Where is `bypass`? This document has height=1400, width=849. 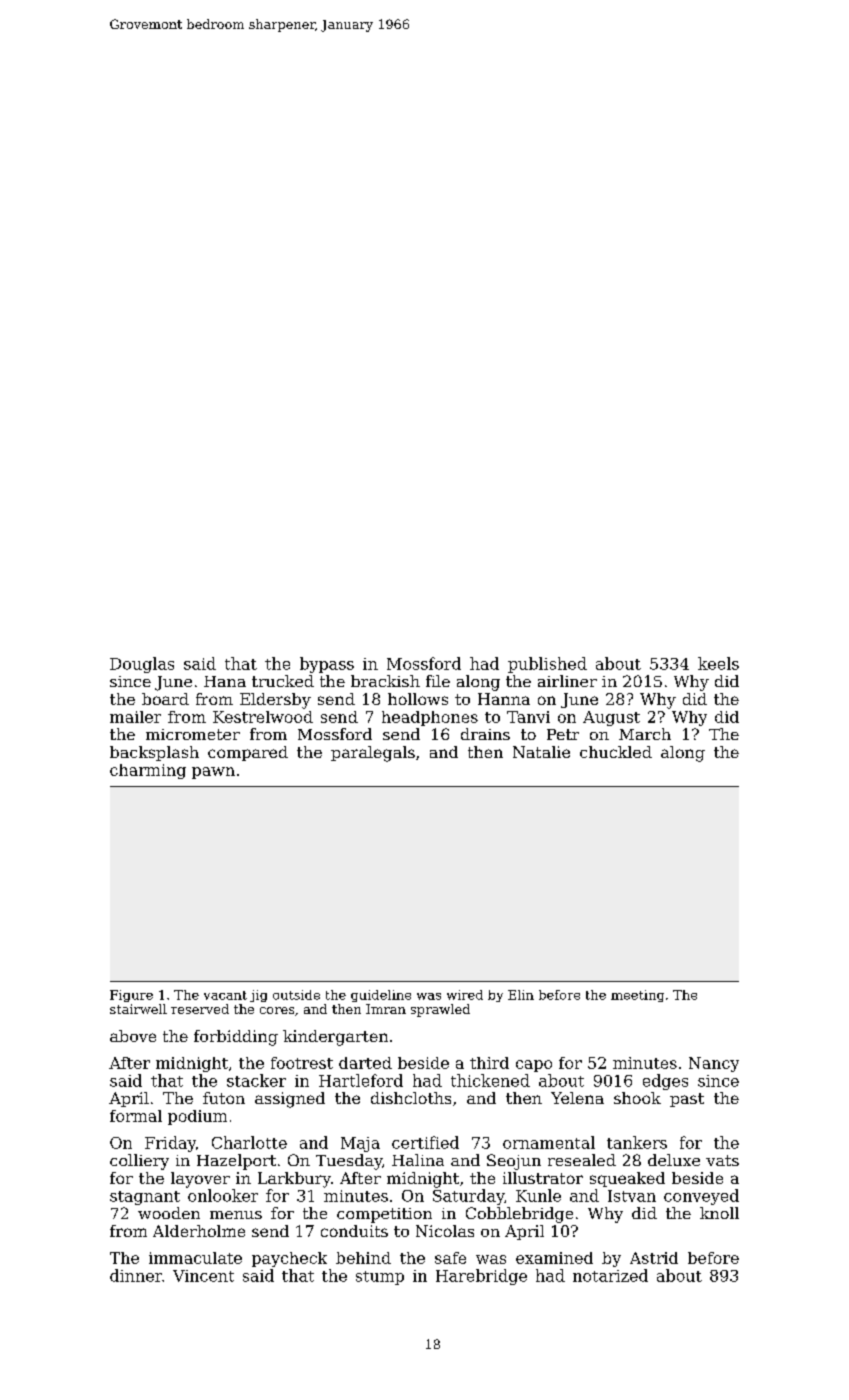
bypass is located at coordinates (327, 665).
